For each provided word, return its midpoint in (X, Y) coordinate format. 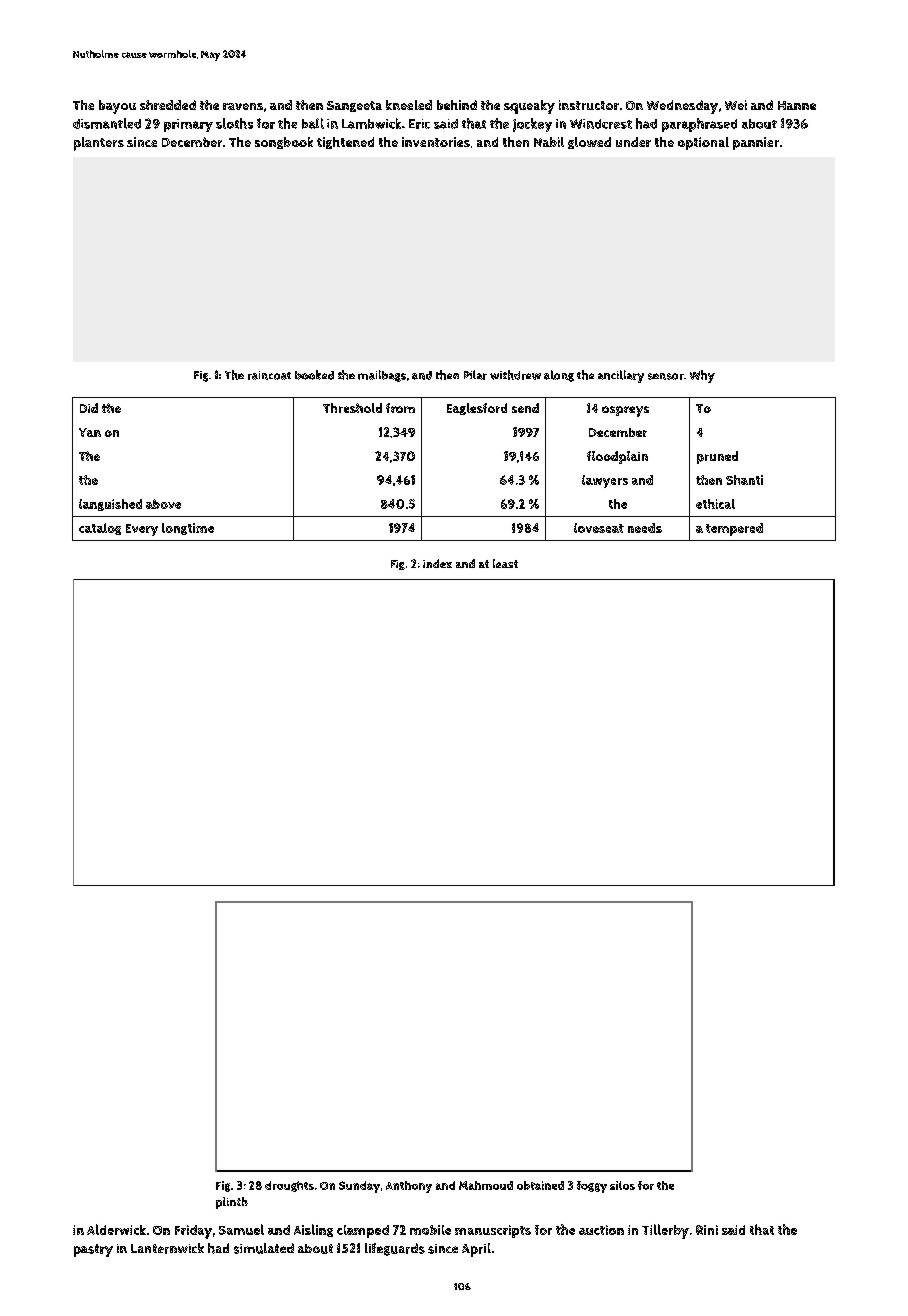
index (437, 563)
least (505, 563)
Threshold (352, 408)
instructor (589, 105)
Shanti (744, 480)
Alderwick (116, 1229)
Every (142, 530)
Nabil (549, 142)
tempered (734, 529)
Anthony (409, 1187)
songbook (284, 143)
